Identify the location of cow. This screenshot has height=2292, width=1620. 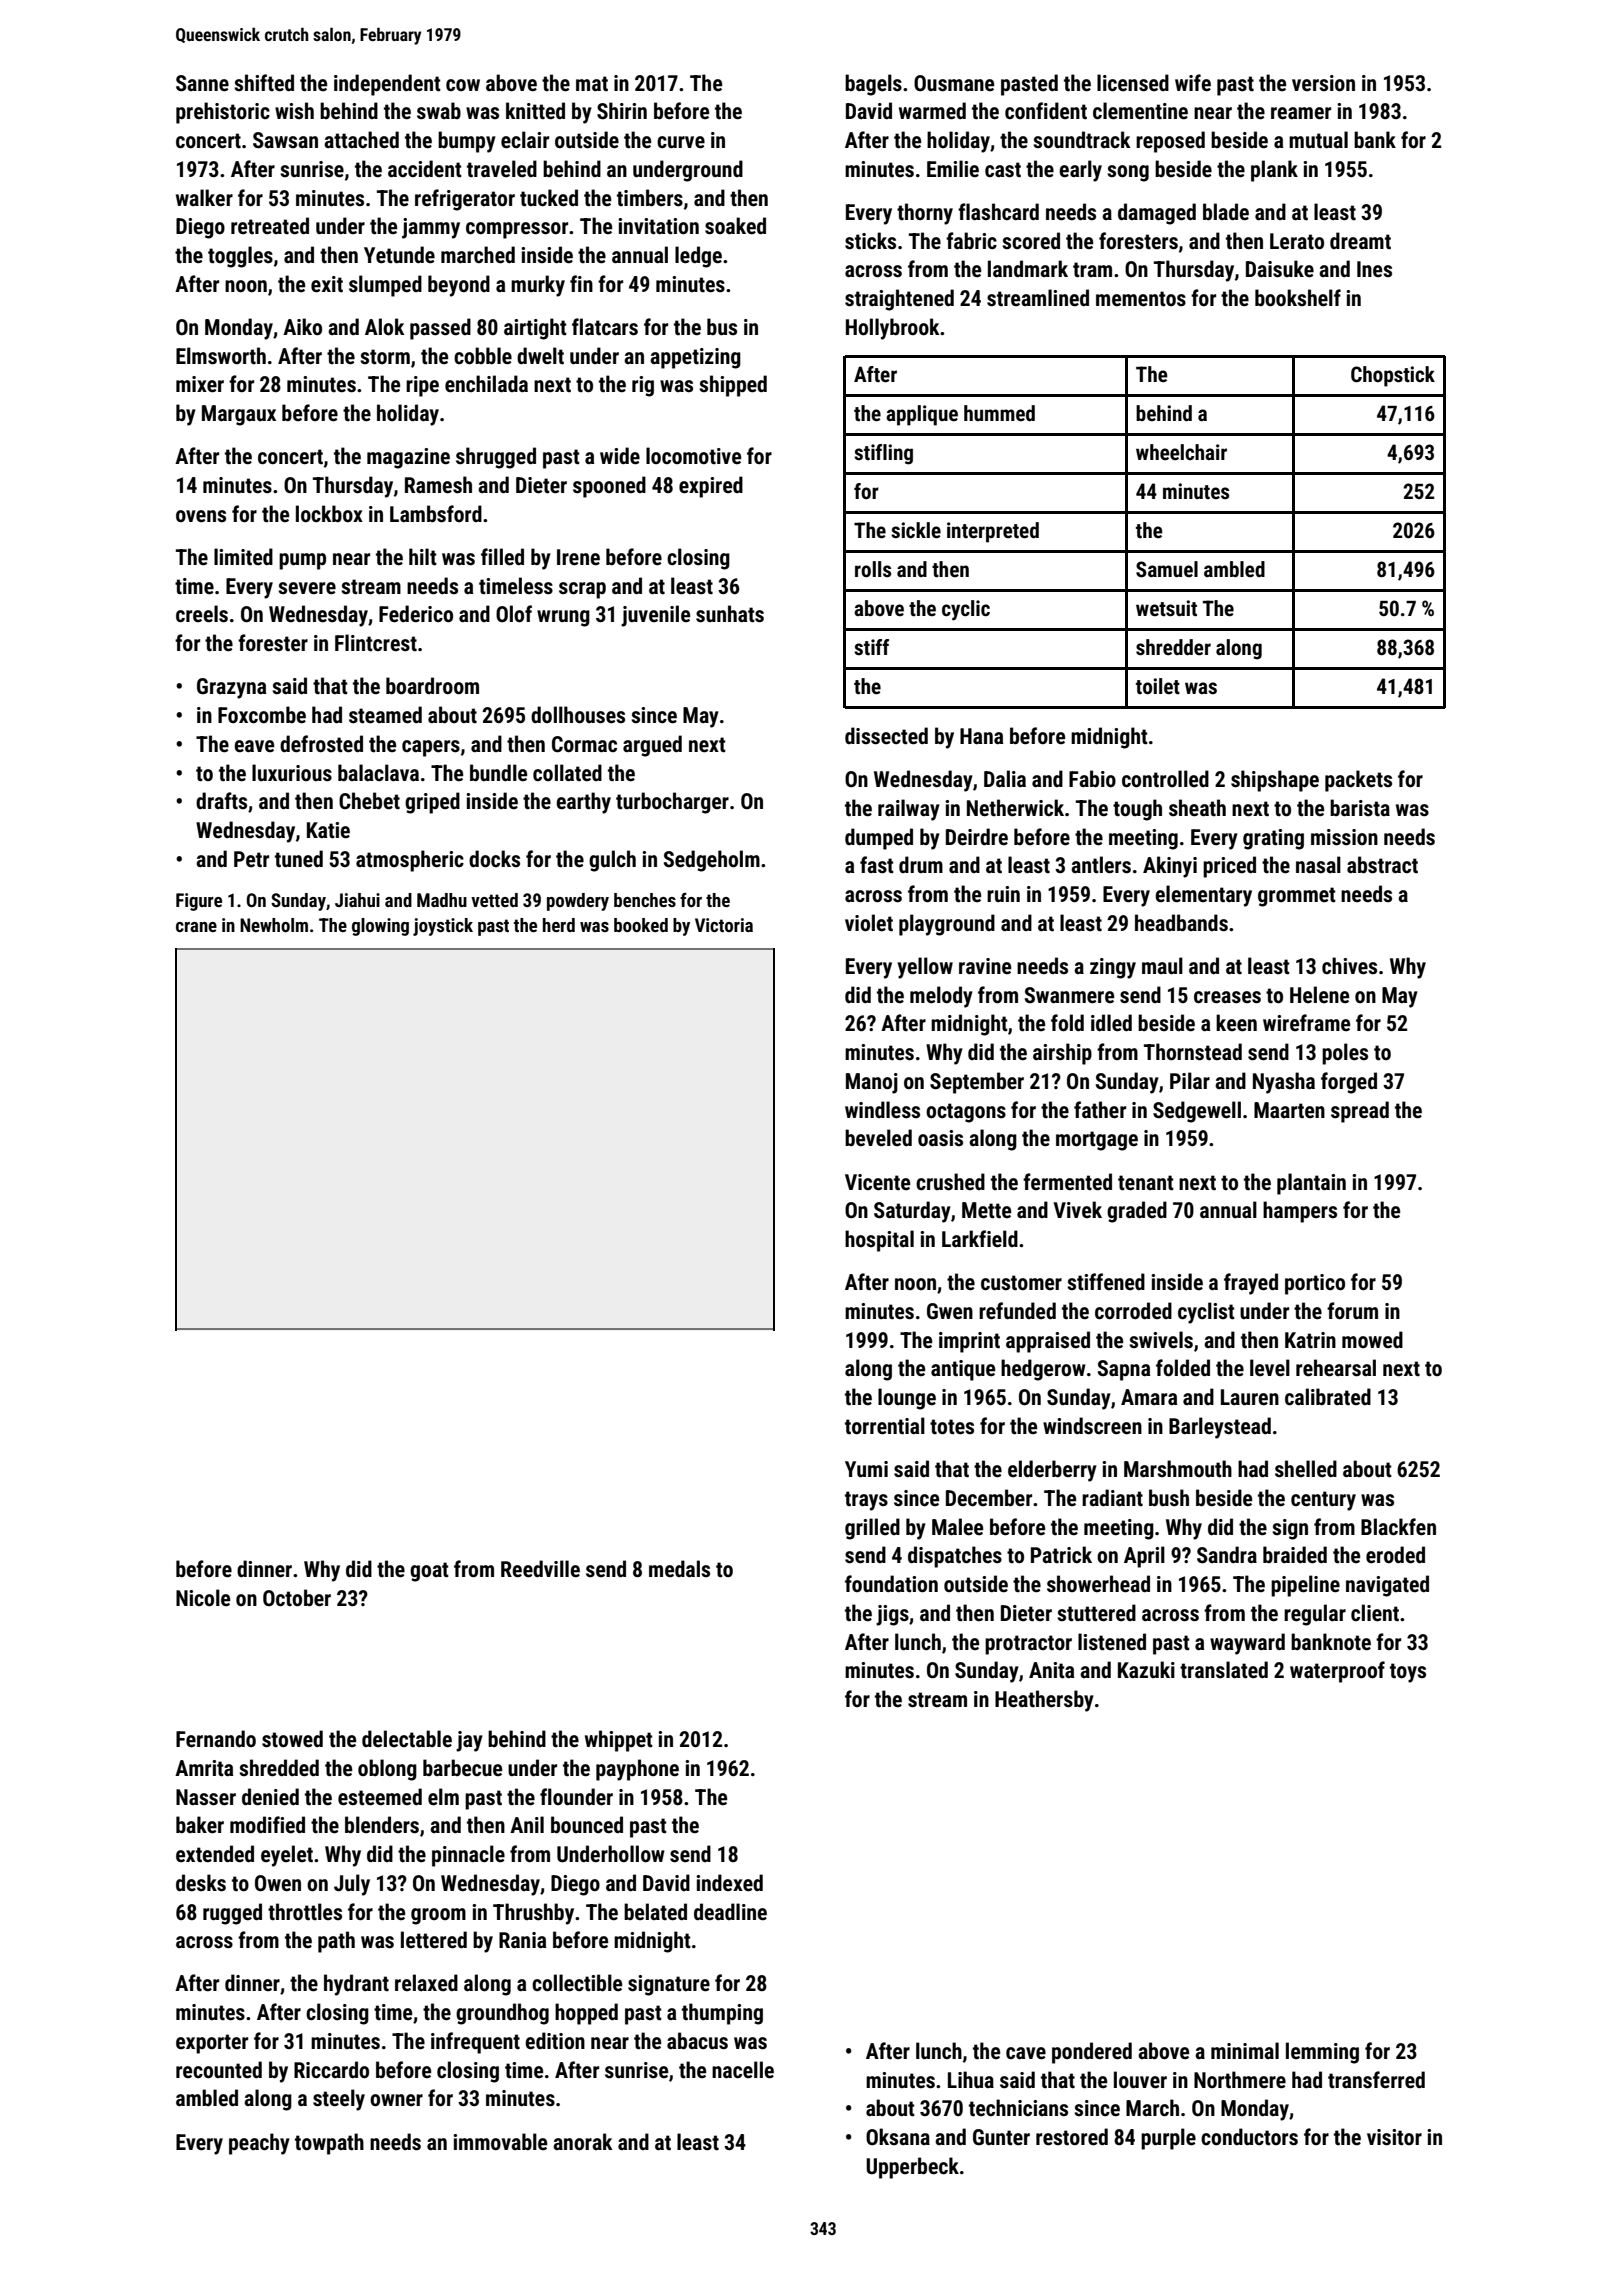
(463, 85).
